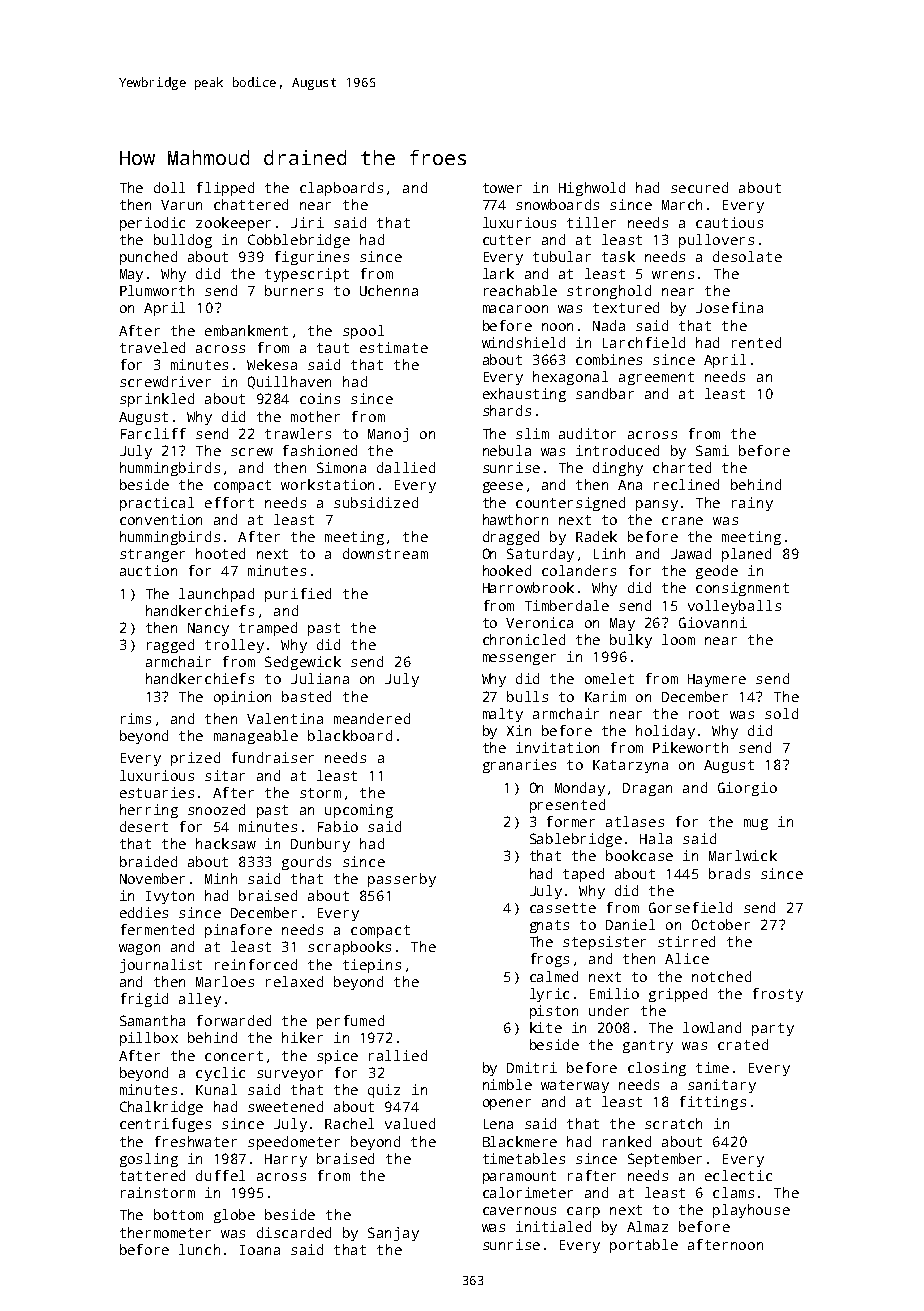 The image size is (924, 1311). Describe the element at coordinates (618, 256) in the page. I see `task` at that location.
